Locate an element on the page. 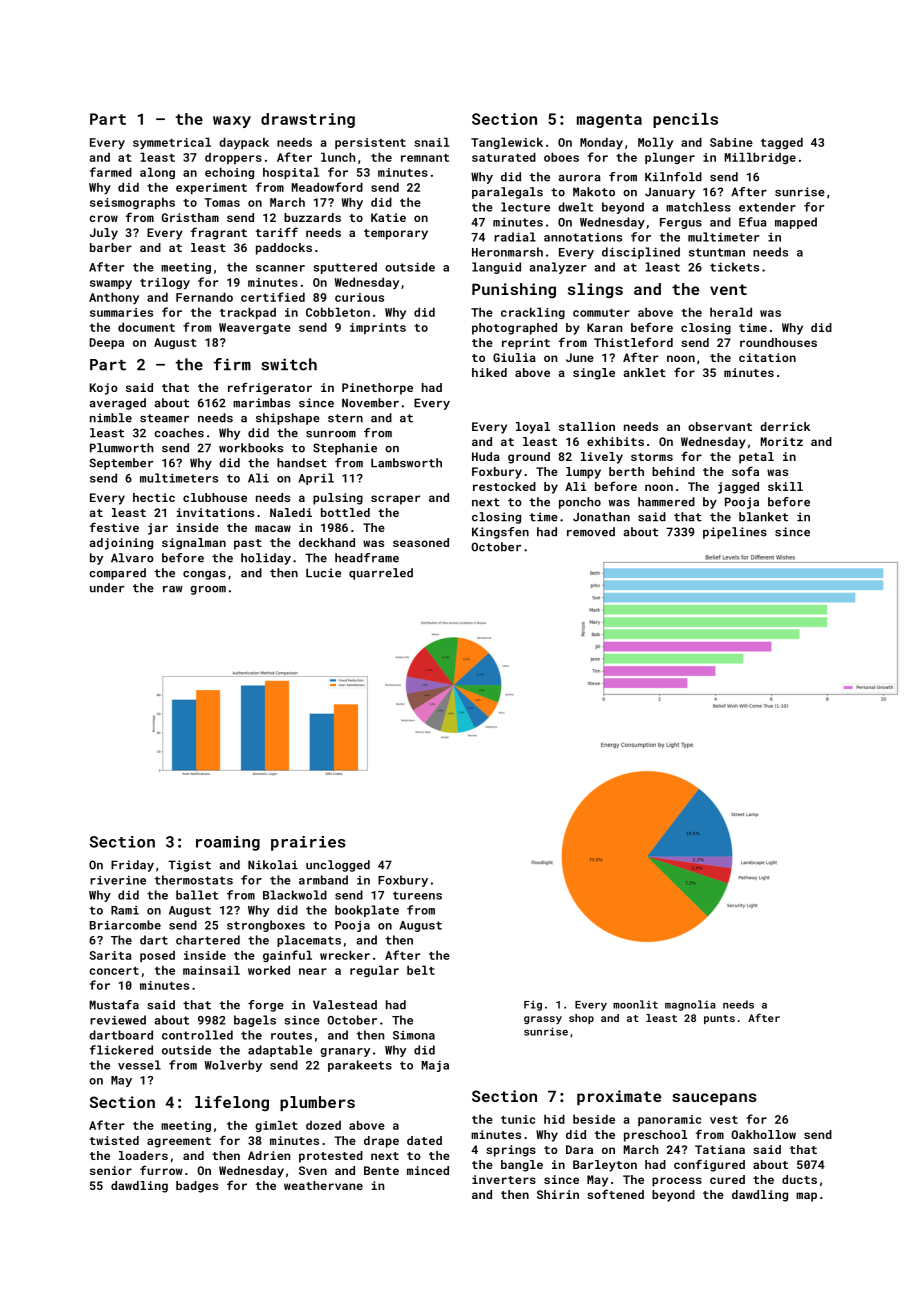 The image size is (924, 1308). Weavergate is located at coordinates (255, 328).
